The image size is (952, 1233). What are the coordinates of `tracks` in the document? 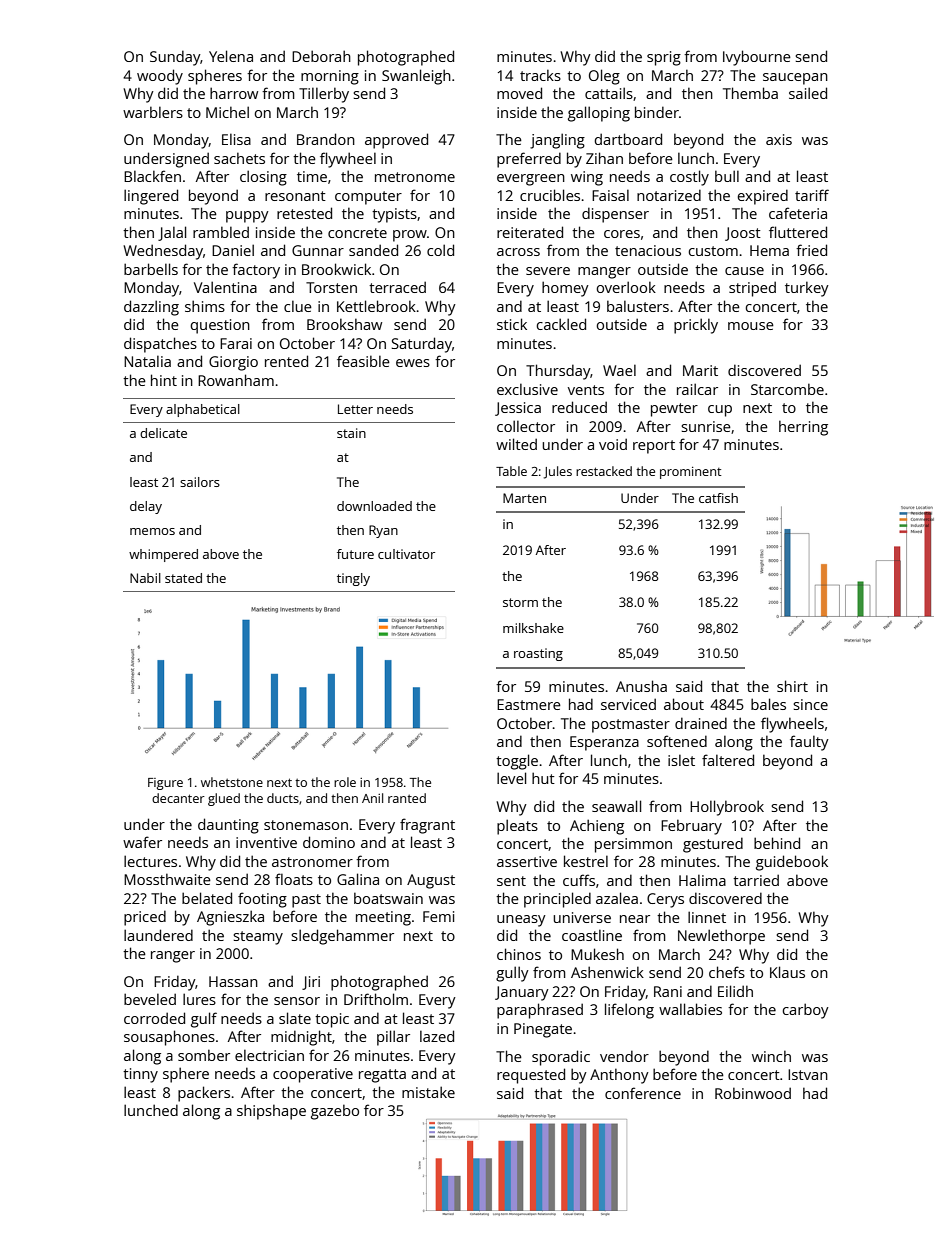 It's located at (540, 75).
